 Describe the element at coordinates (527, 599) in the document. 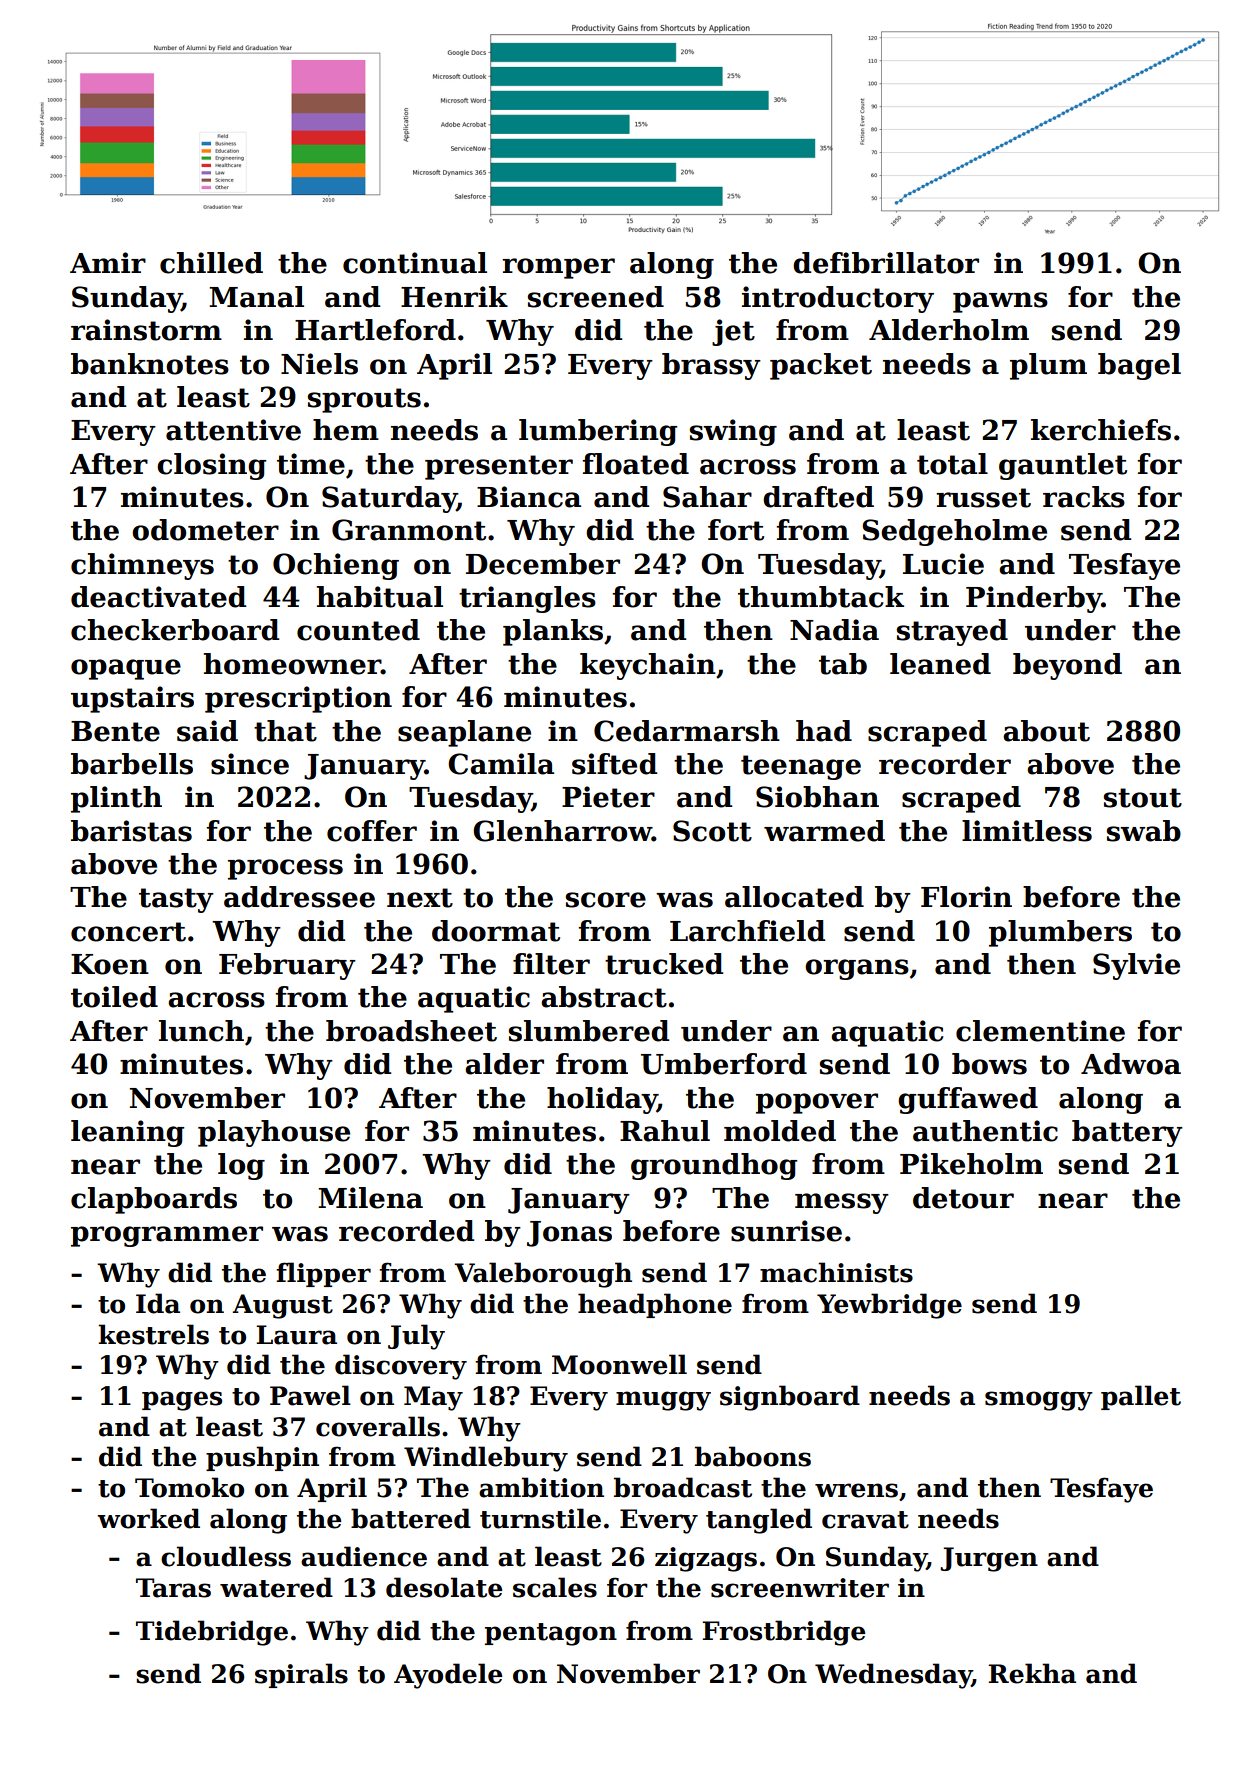

I see `triangles` at that location.
